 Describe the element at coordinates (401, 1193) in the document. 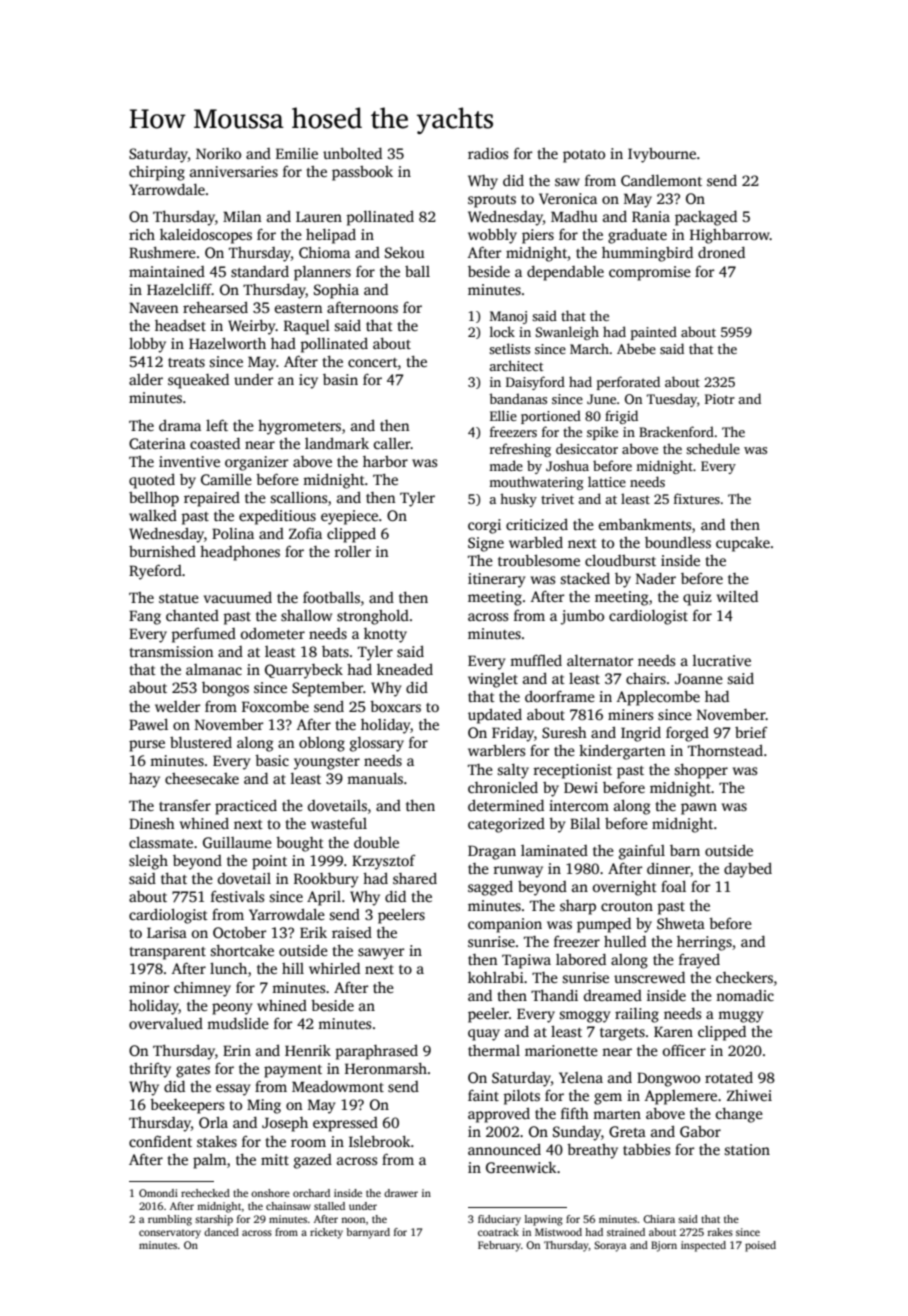

I see `drawer` at that location.
